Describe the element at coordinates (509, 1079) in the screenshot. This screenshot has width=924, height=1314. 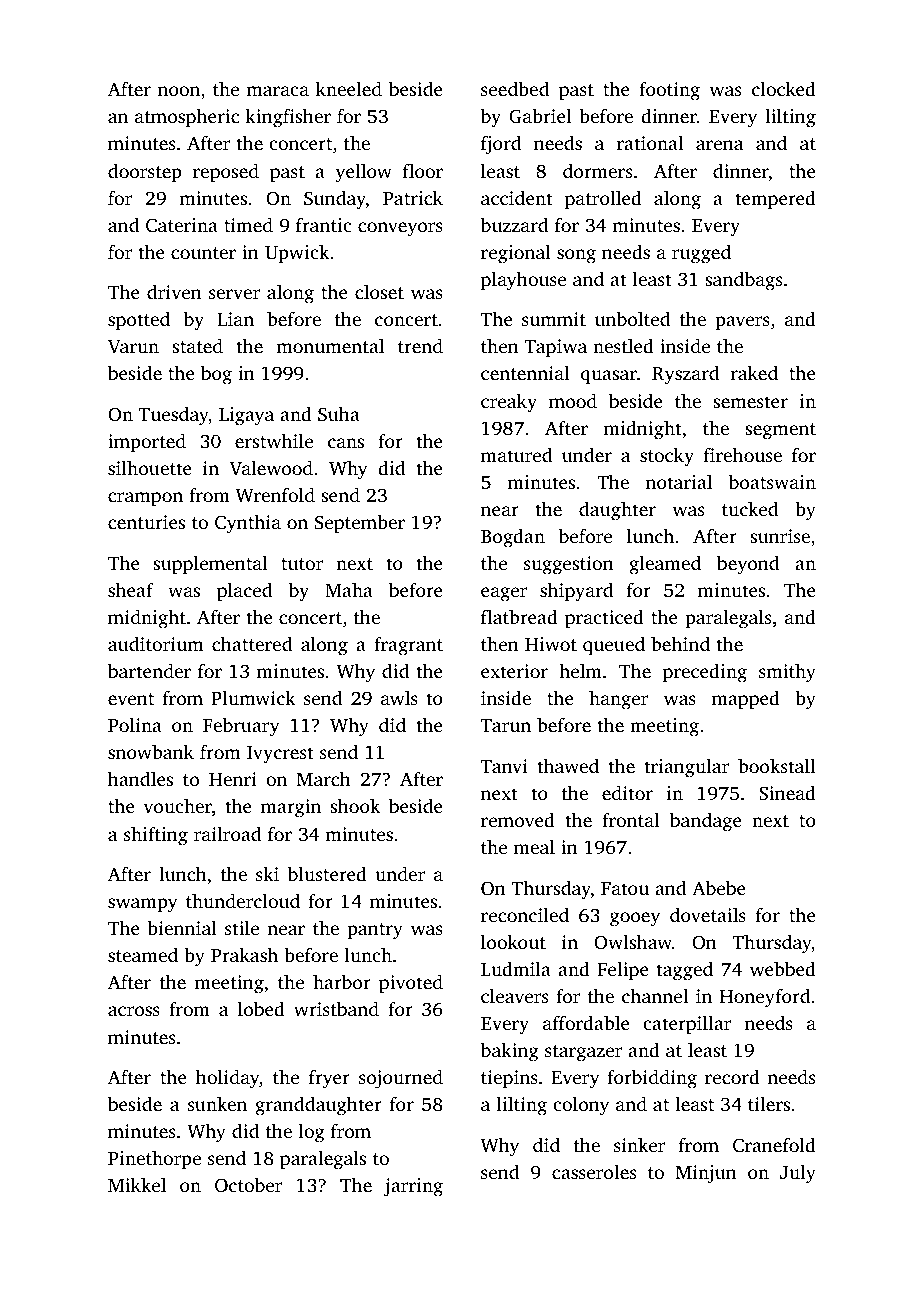
I see `tiepins` at that location.
